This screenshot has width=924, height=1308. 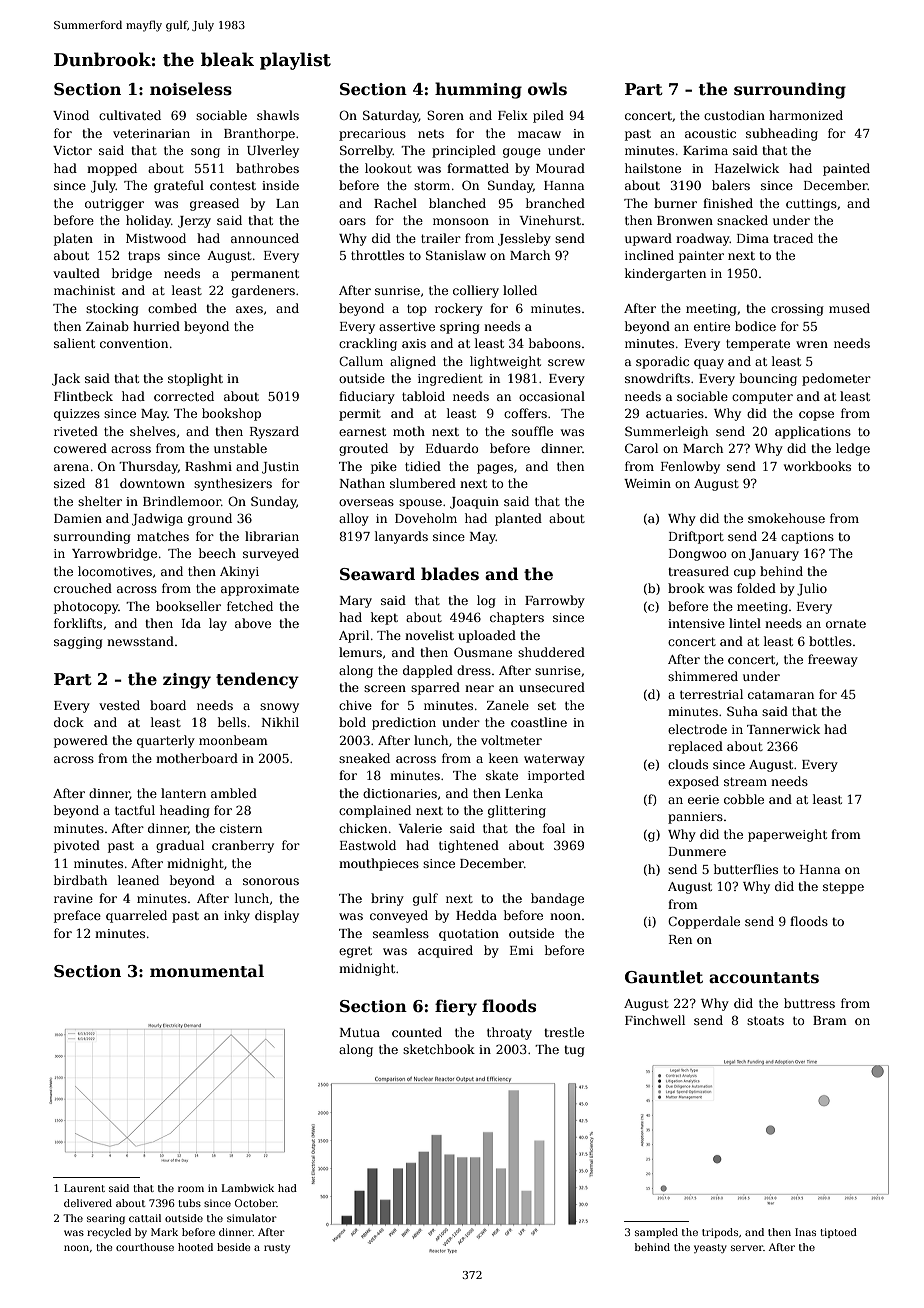 What do you see at coordinates (807, 538) in the screenshot?
I see `captions` at bounding box center [807, 538].
